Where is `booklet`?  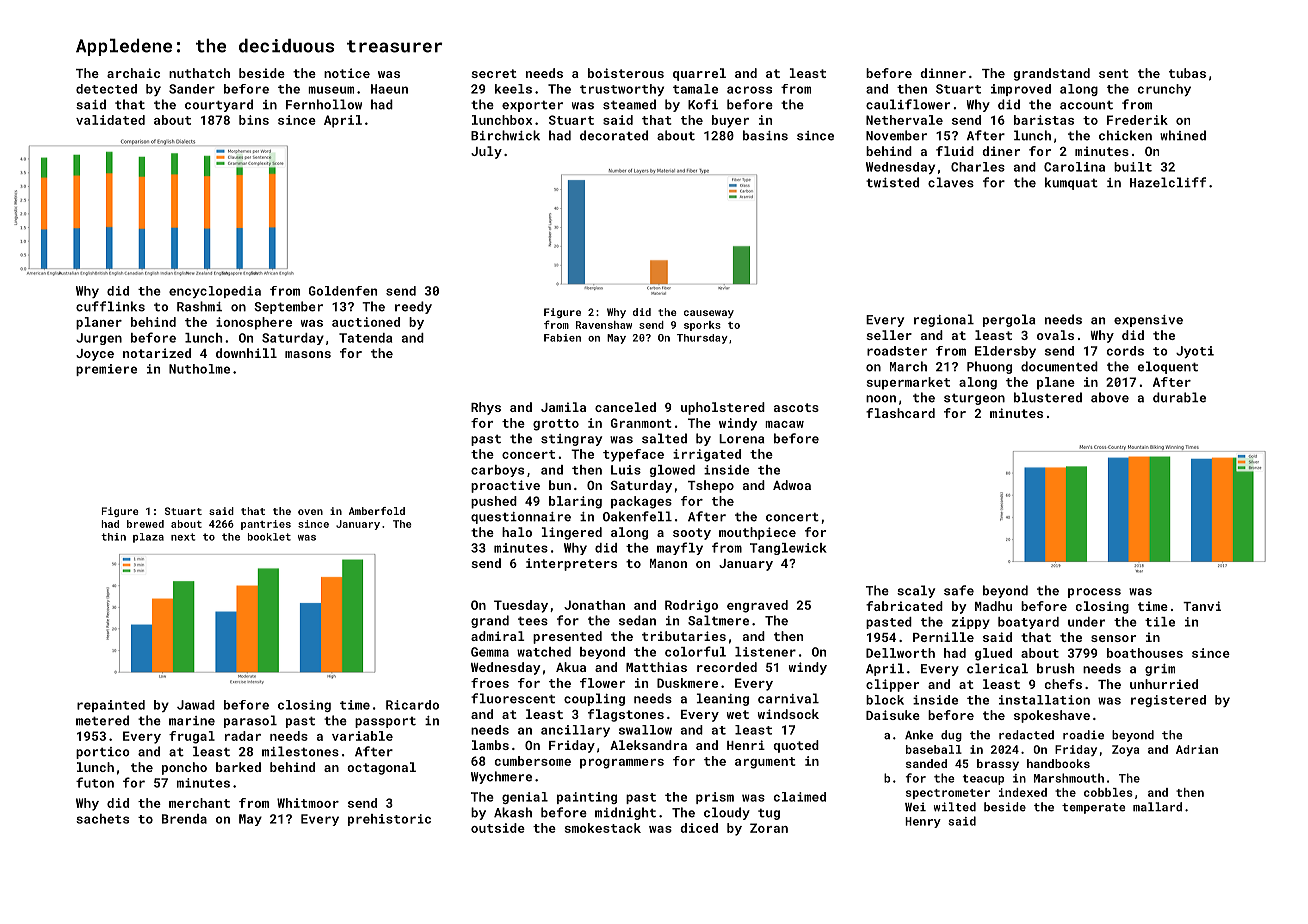 booklet is located at coordinates (269, 537).
